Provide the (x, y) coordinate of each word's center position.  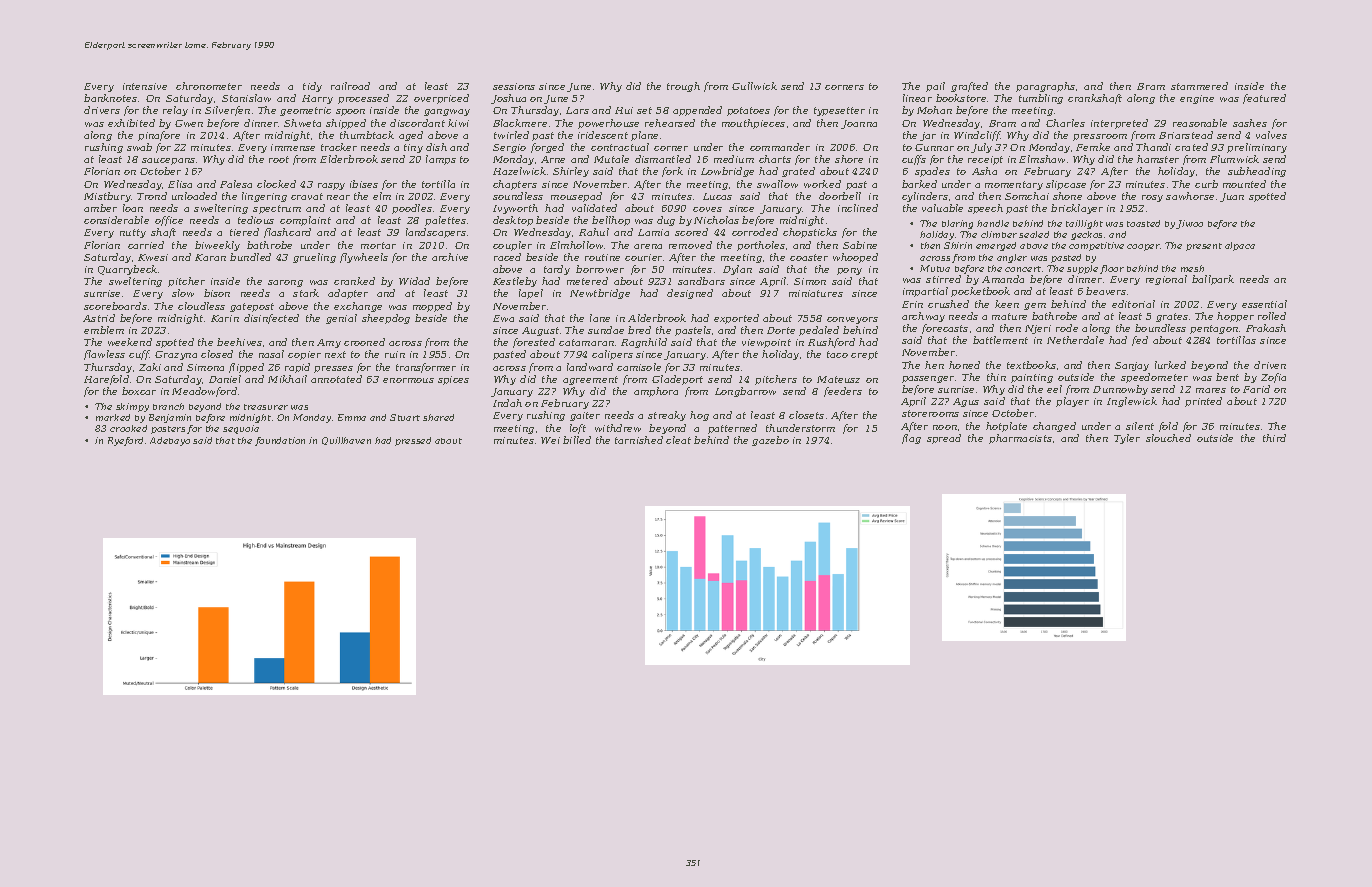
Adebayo (170, 441)
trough (683, 87)
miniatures (816, 293)
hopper (1235, 317)
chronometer (209, 86)
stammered (1199, 86)
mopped (432, 307)
